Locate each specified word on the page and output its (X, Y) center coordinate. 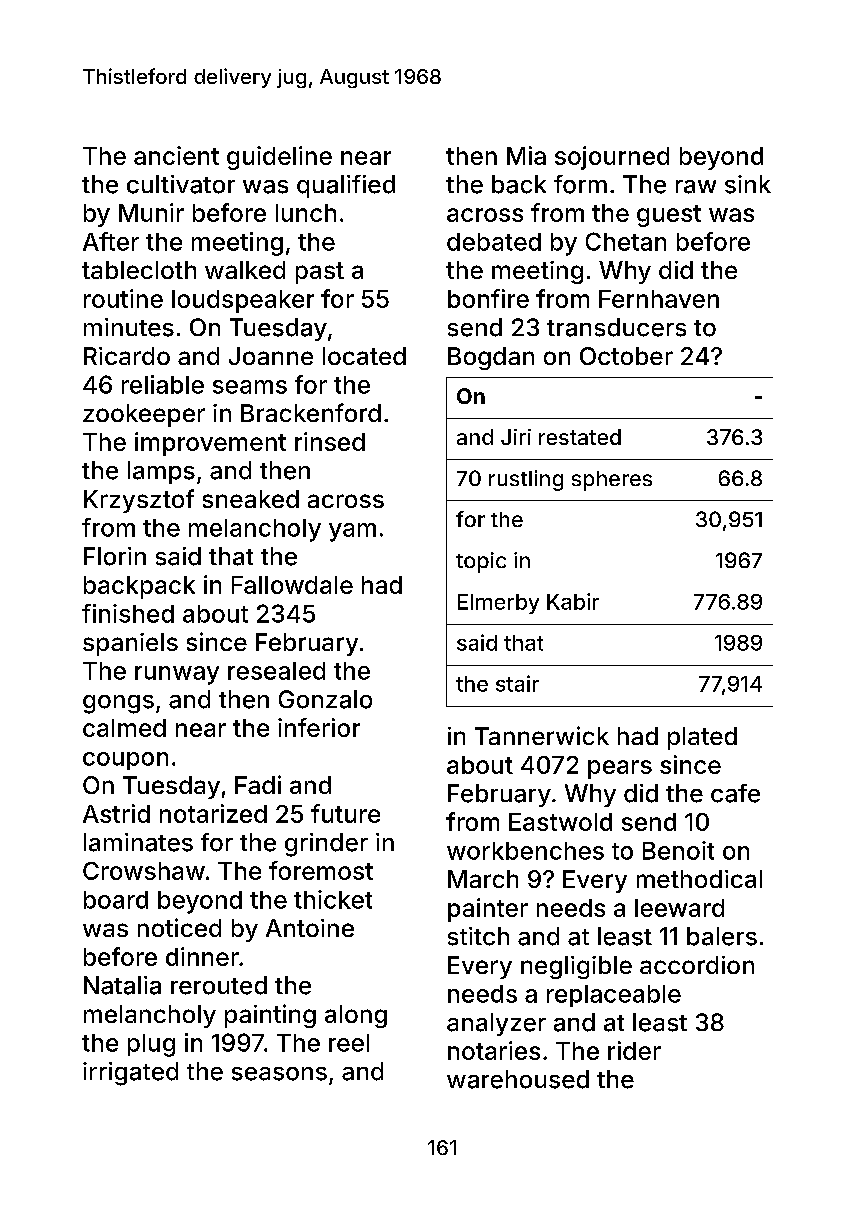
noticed (179, 927)
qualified (346, 186)
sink (748, 184)
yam (352, 532)
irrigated (130, 1074)
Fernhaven (659, 299)
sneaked (251, 499)
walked (245, 270)
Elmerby (498, 604)
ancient (176, 155)
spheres (612, 481)
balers (722, 936)
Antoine (310, 928)
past (320, 273)
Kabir (573, 601)
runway (177, 675)
